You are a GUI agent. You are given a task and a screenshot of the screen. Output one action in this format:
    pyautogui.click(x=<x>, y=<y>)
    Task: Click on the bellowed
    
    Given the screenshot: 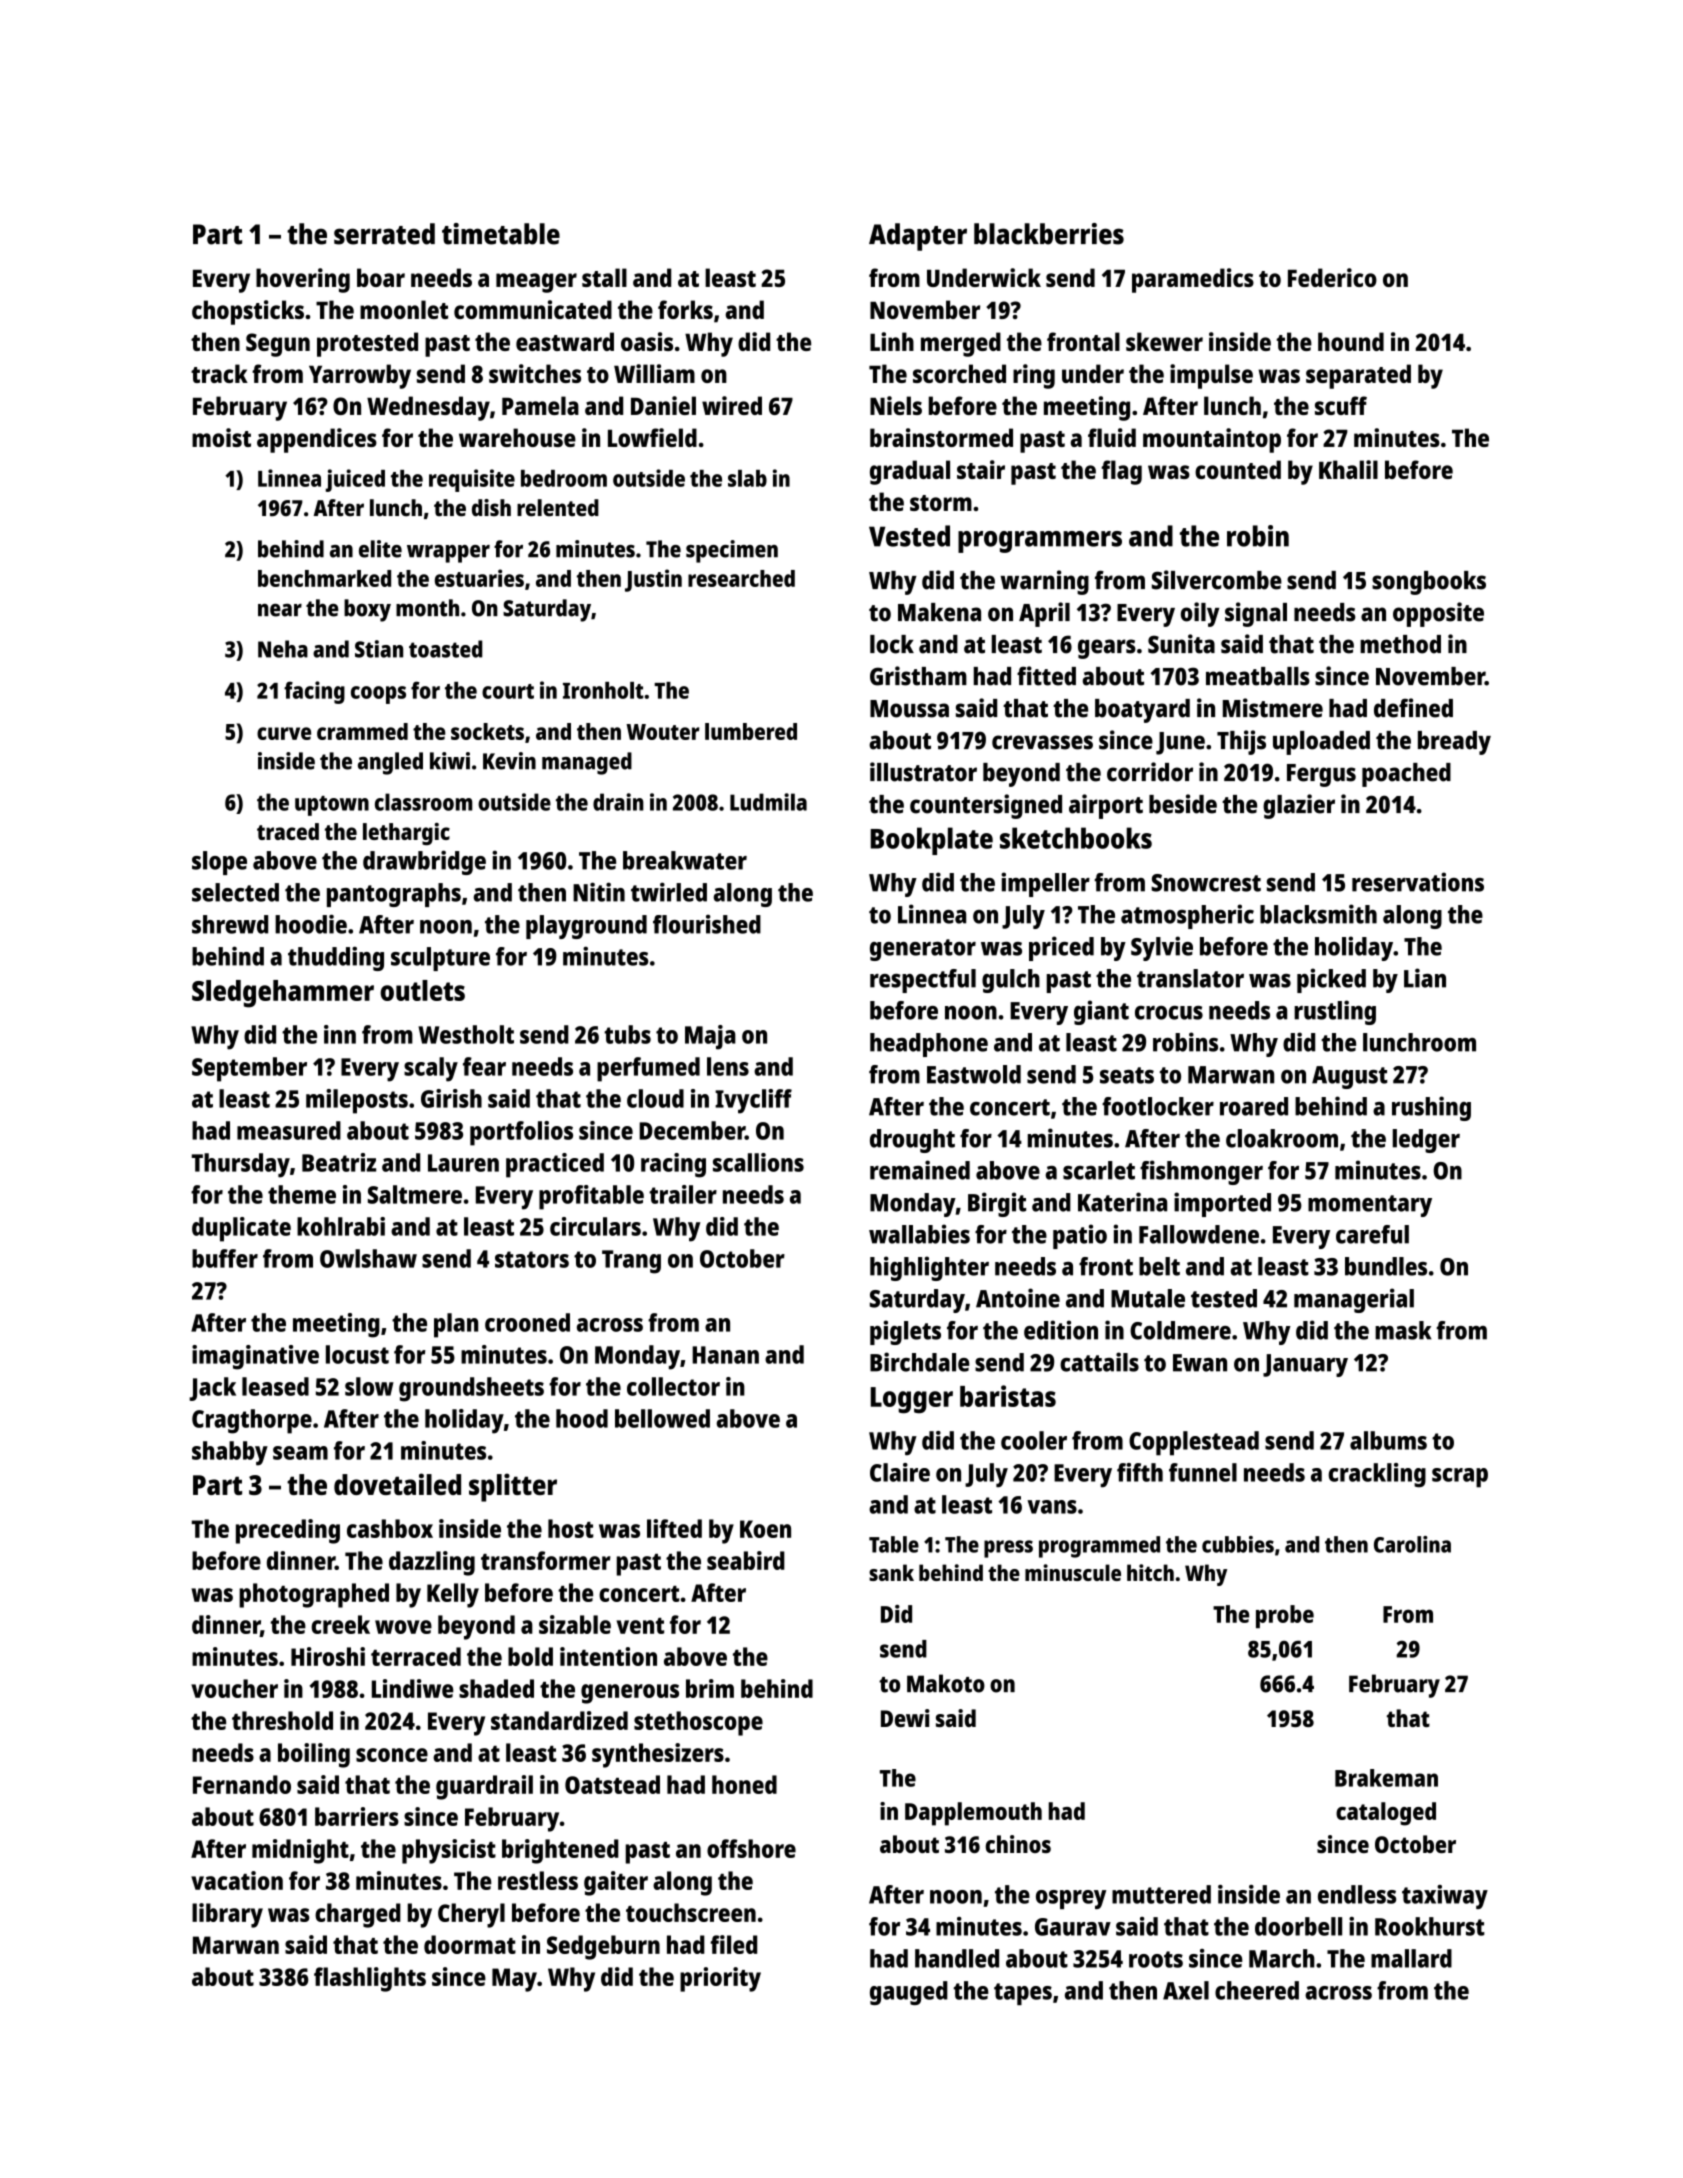 What is the action you would take?
    pyautogui.click(x=662, y=1418)
